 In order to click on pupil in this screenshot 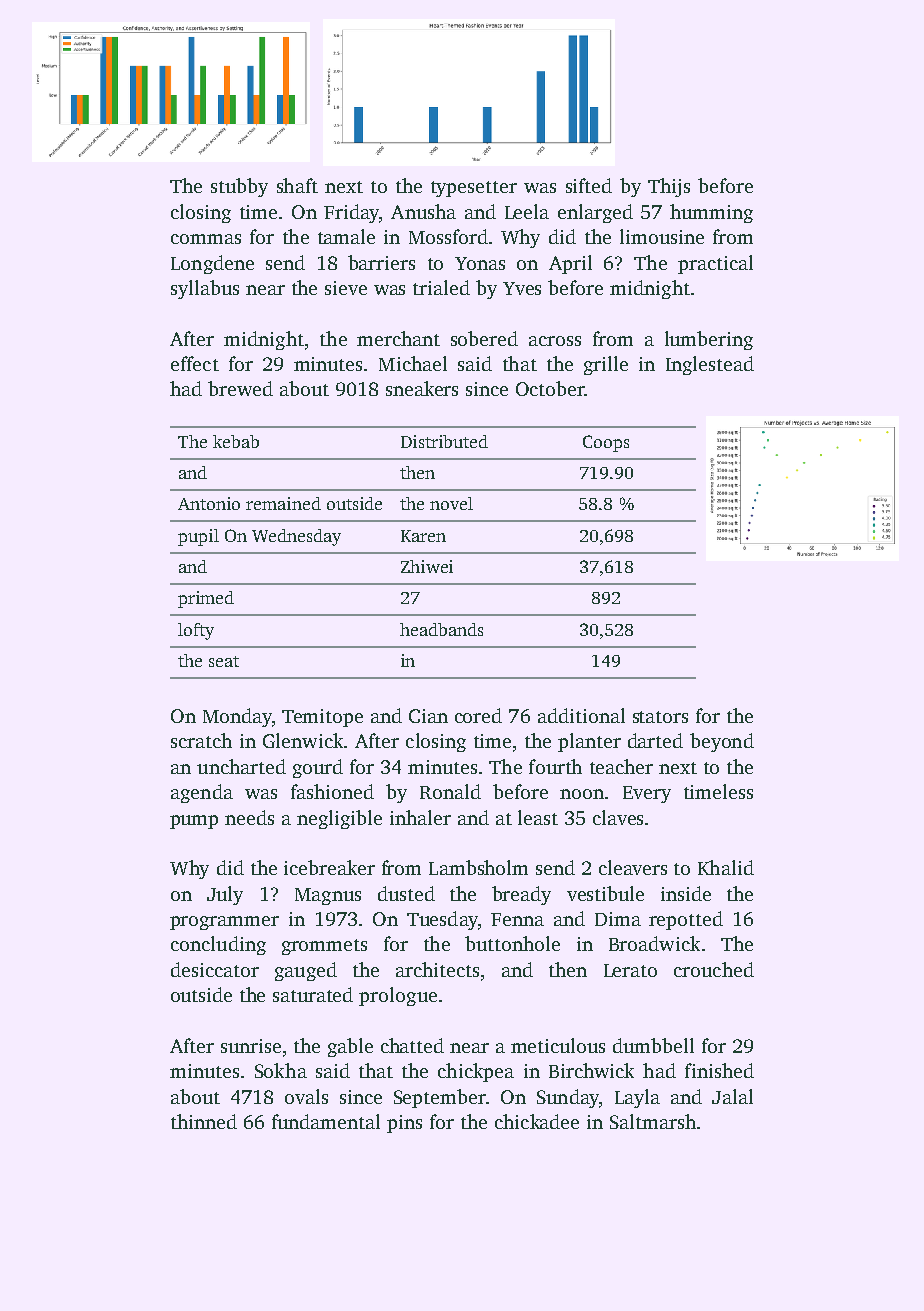, I will do `click(198, 537)`.
